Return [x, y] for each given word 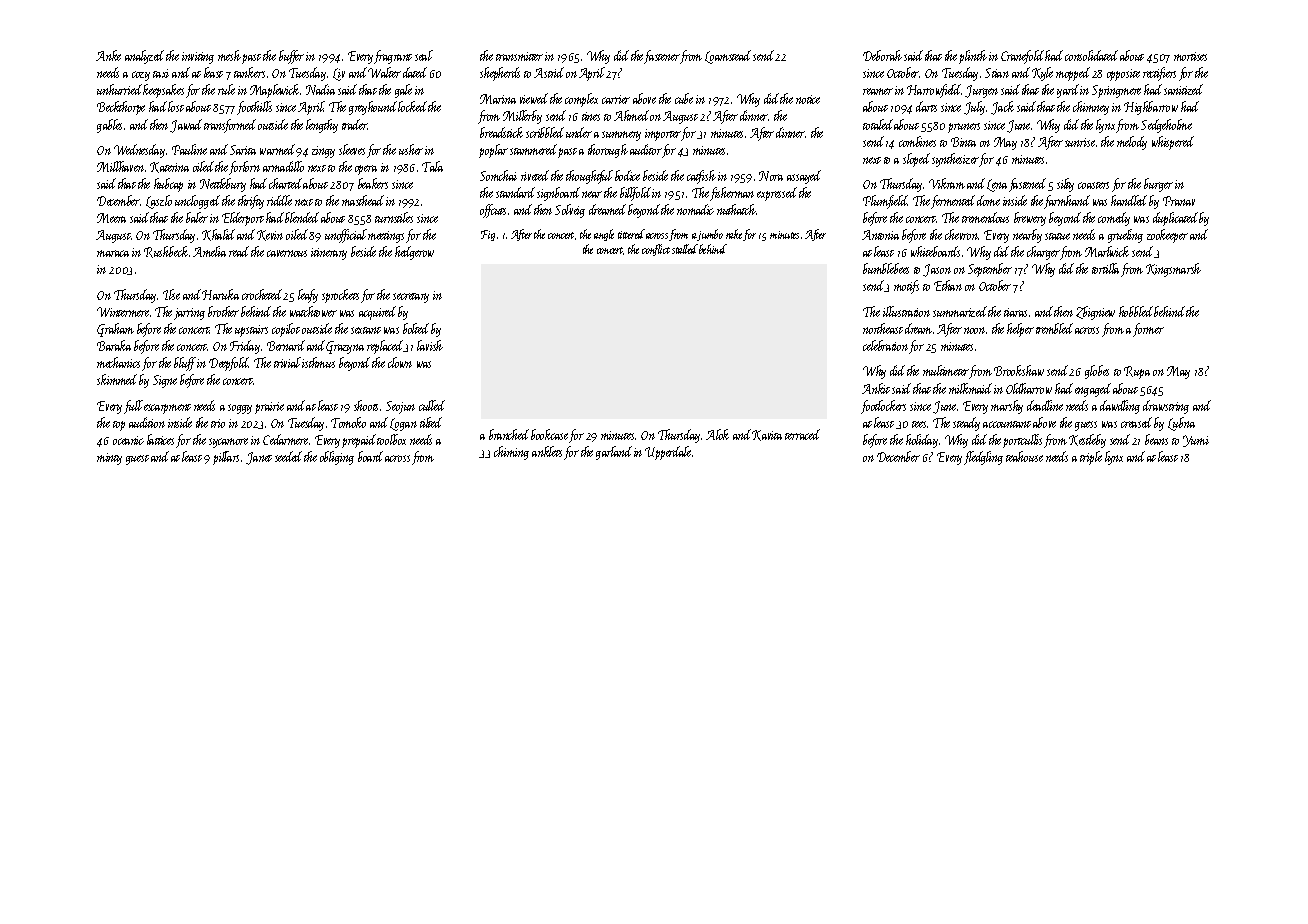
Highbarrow [1151, 108]
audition [147, 422]
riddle [279, 200]
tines [591, 116]
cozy [141, 76]
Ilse [171, 294]
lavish [430, 345]
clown [400, 362]
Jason [937, 270]
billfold [635, 194]
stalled [685, 249]
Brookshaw [1019, 370]
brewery [1030, 219]
